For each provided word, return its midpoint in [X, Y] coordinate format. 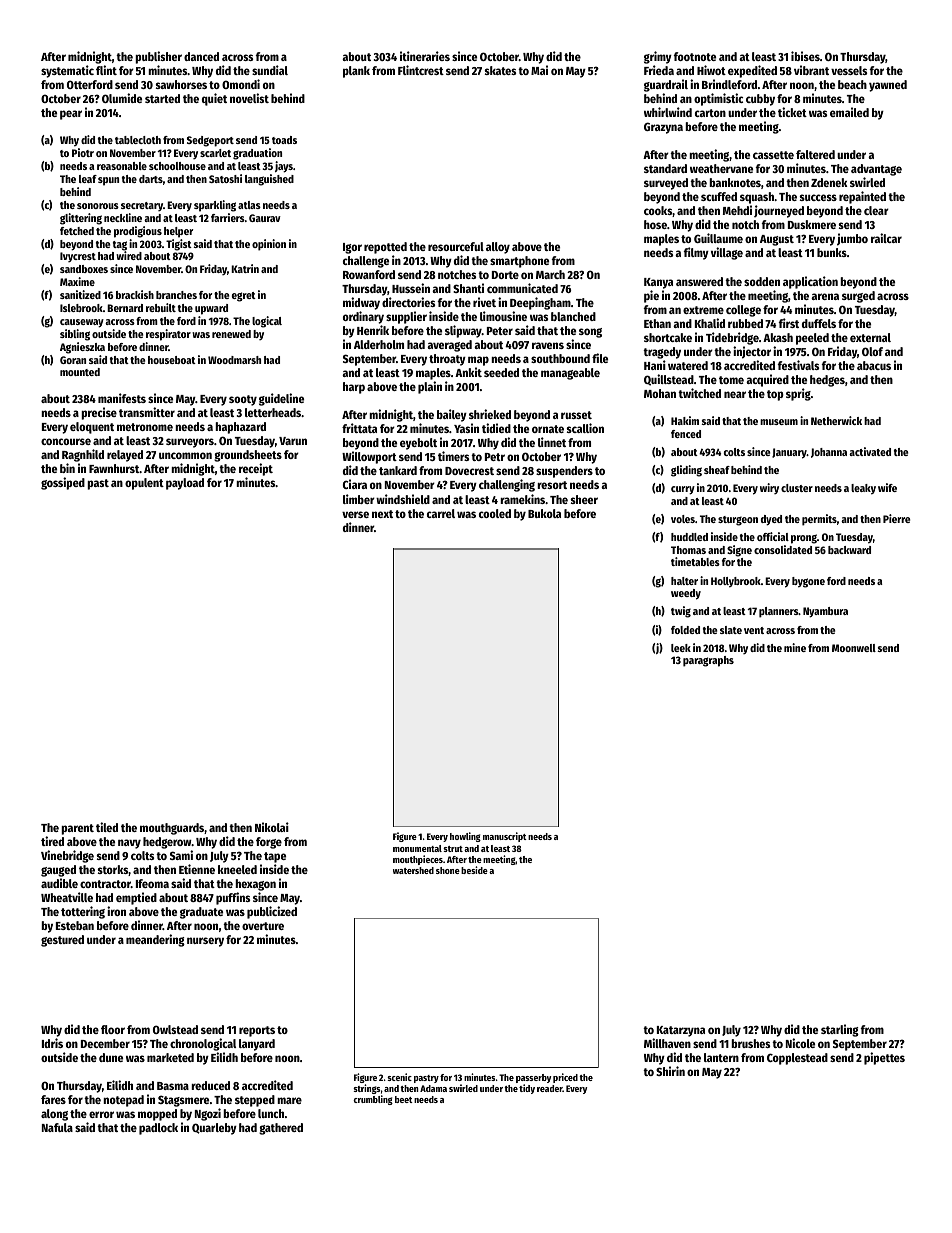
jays [284, 167]
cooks [658, 210]
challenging [507, 485]
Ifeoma [152, 883]
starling [840, 1030]
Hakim [685, 420]
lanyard [257, 1045]
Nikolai [272, 827]
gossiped [63, 483]
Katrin [245, 268]
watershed [413, 870]
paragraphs [708, 661]
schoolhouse [177, 166]
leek [681, 648]
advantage [876, 170]
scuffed [719, 196]
